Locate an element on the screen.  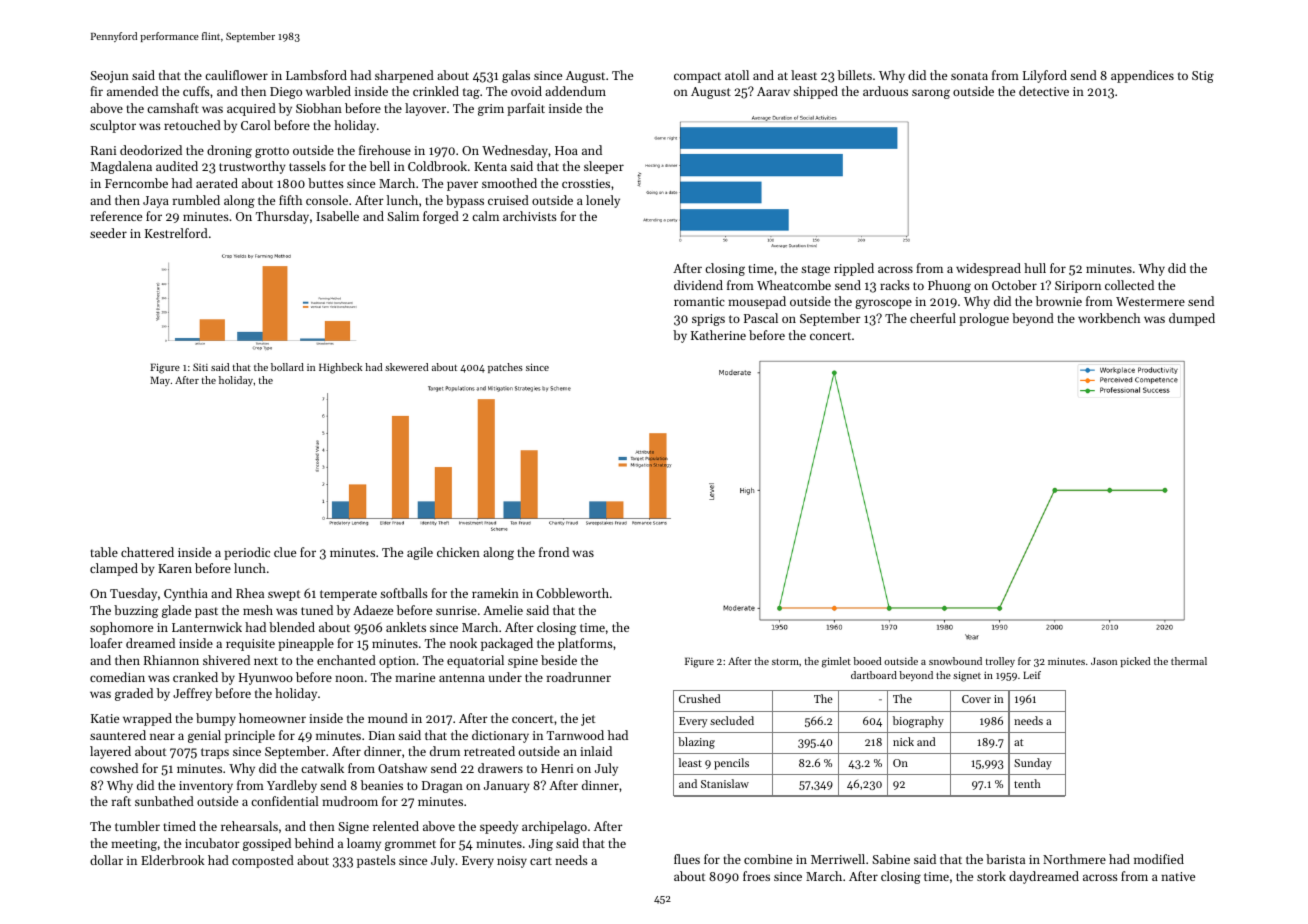
cart is located at coordinates (541, 861).
